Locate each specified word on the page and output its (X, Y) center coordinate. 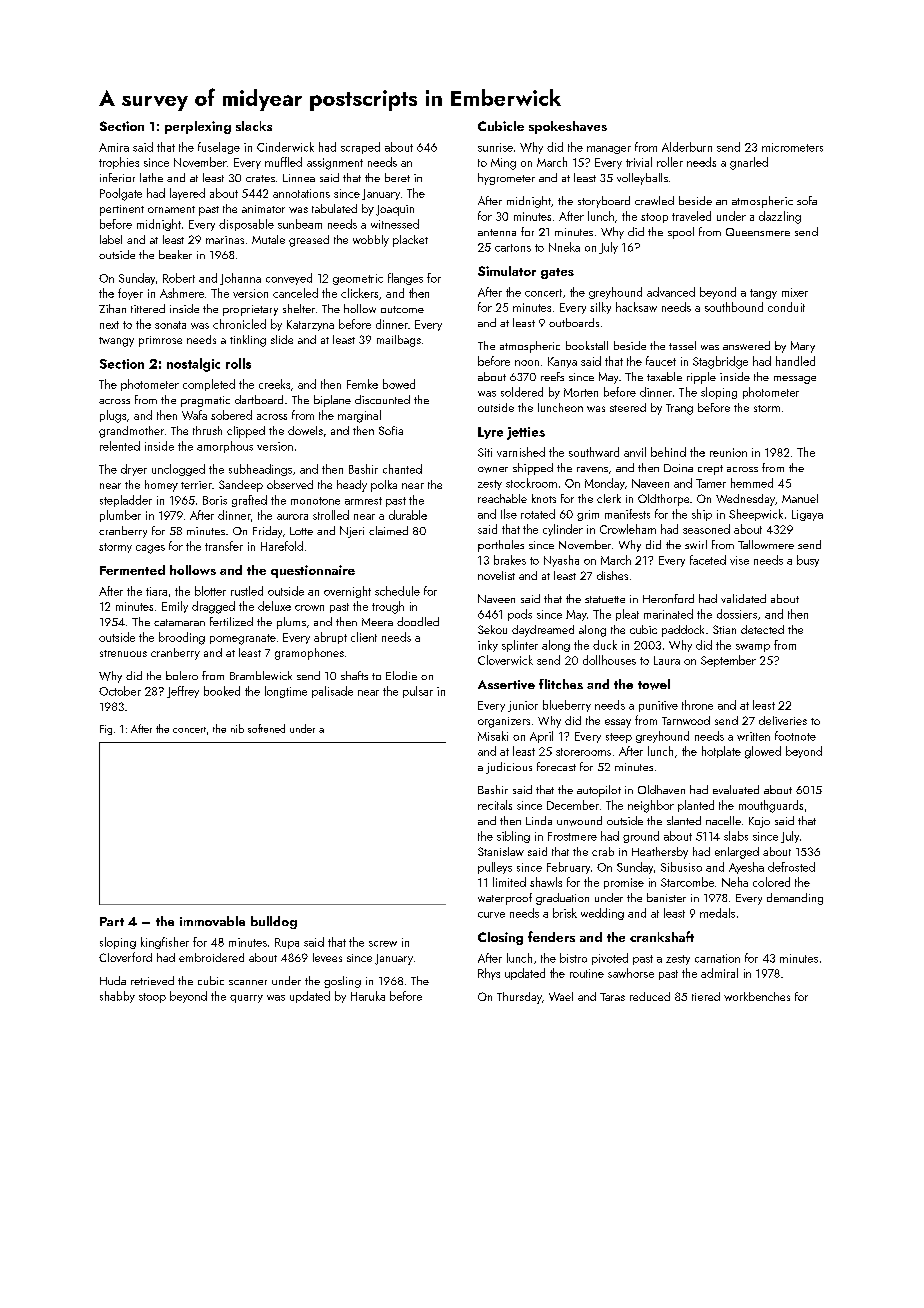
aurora (292, 517)
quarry (246, 999)
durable (408, 515)
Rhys (489, 974)
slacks (254, 126)
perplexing (198, 127)
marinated (668, 614)
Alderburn (687, 147)
